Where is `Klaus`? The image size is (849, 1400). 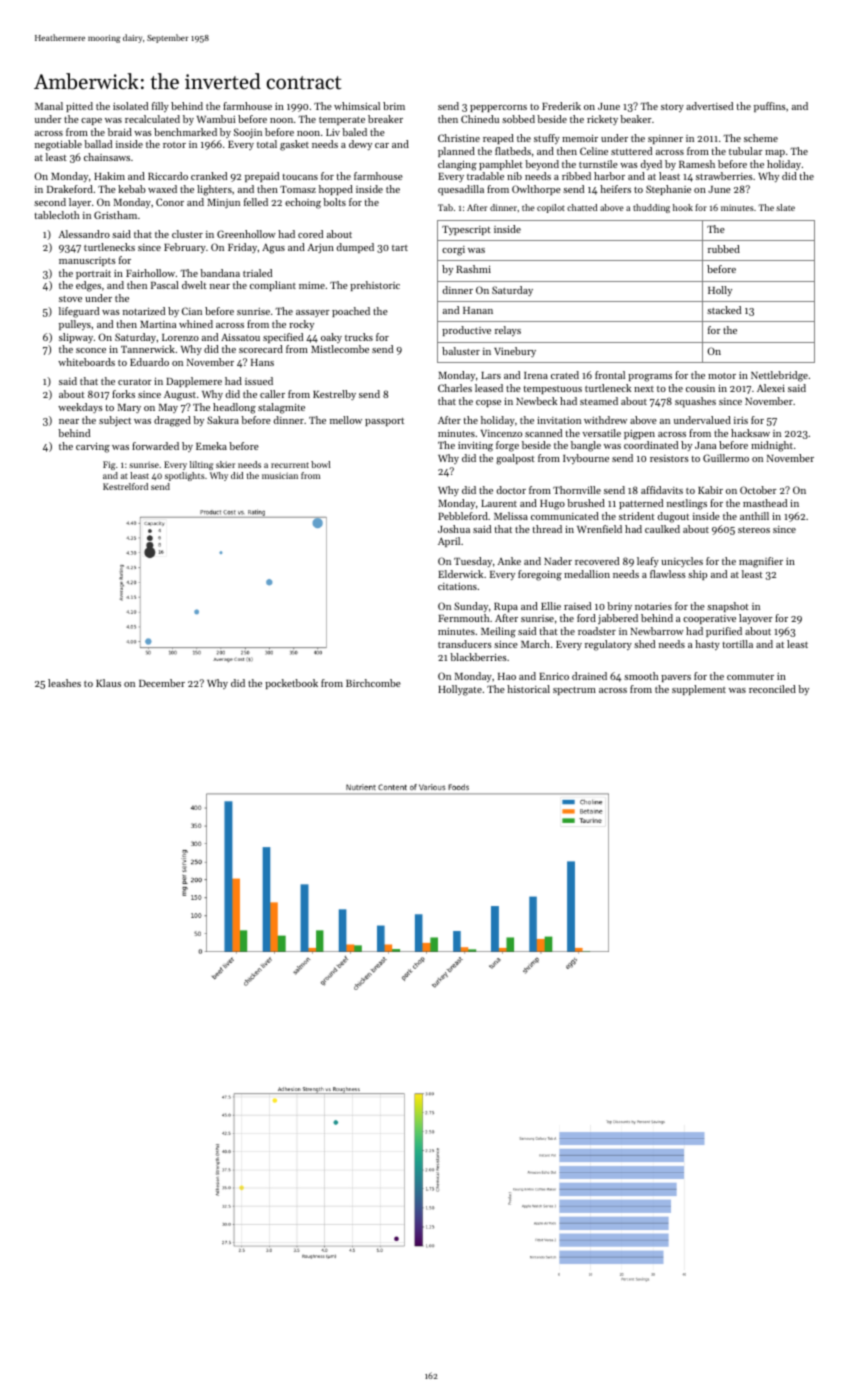 Klaus is located at coordinates (108, 683).
